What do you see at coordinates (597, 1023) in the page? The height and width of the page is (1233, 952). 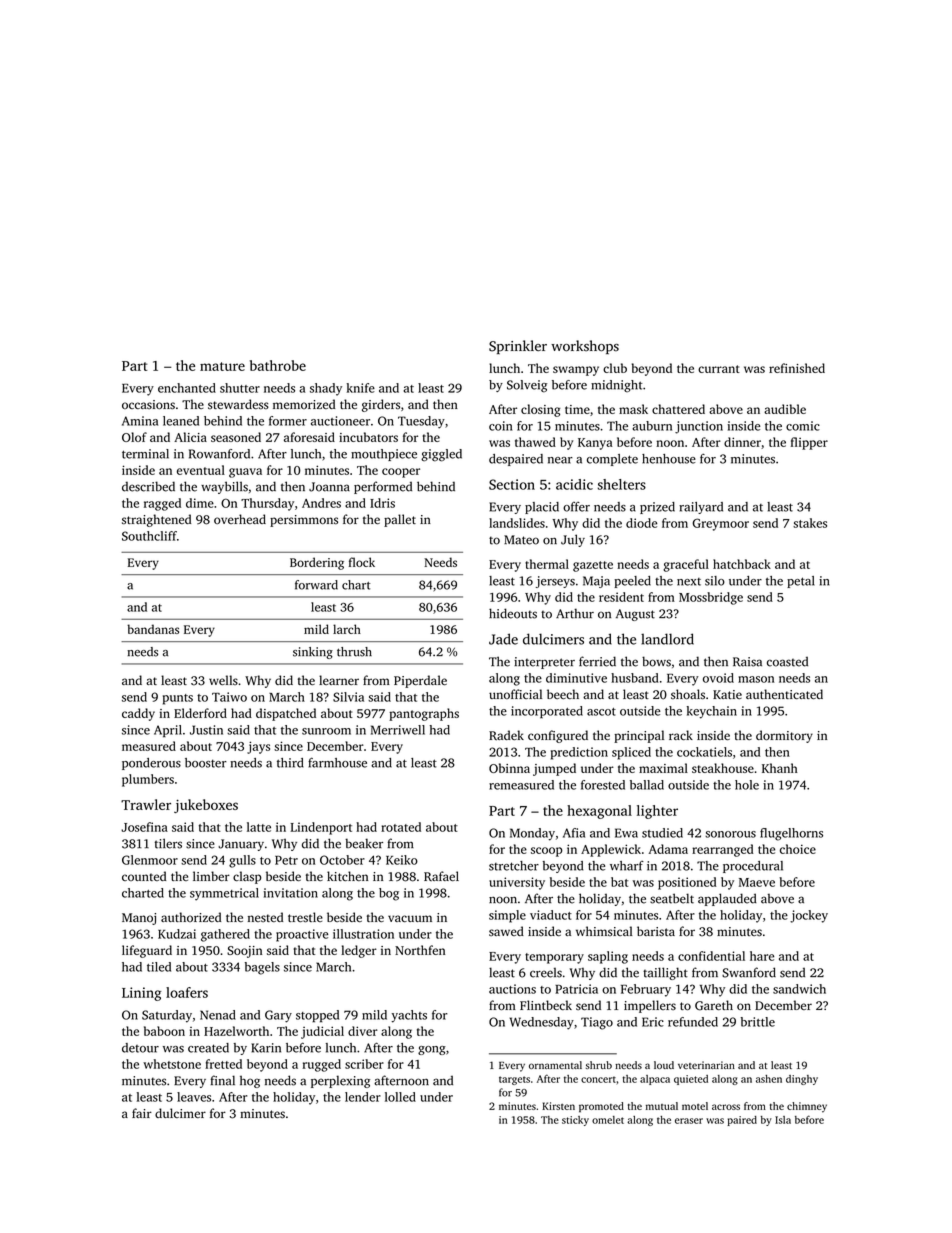 I see `Tiago` at bounding box center [597, 1023].
